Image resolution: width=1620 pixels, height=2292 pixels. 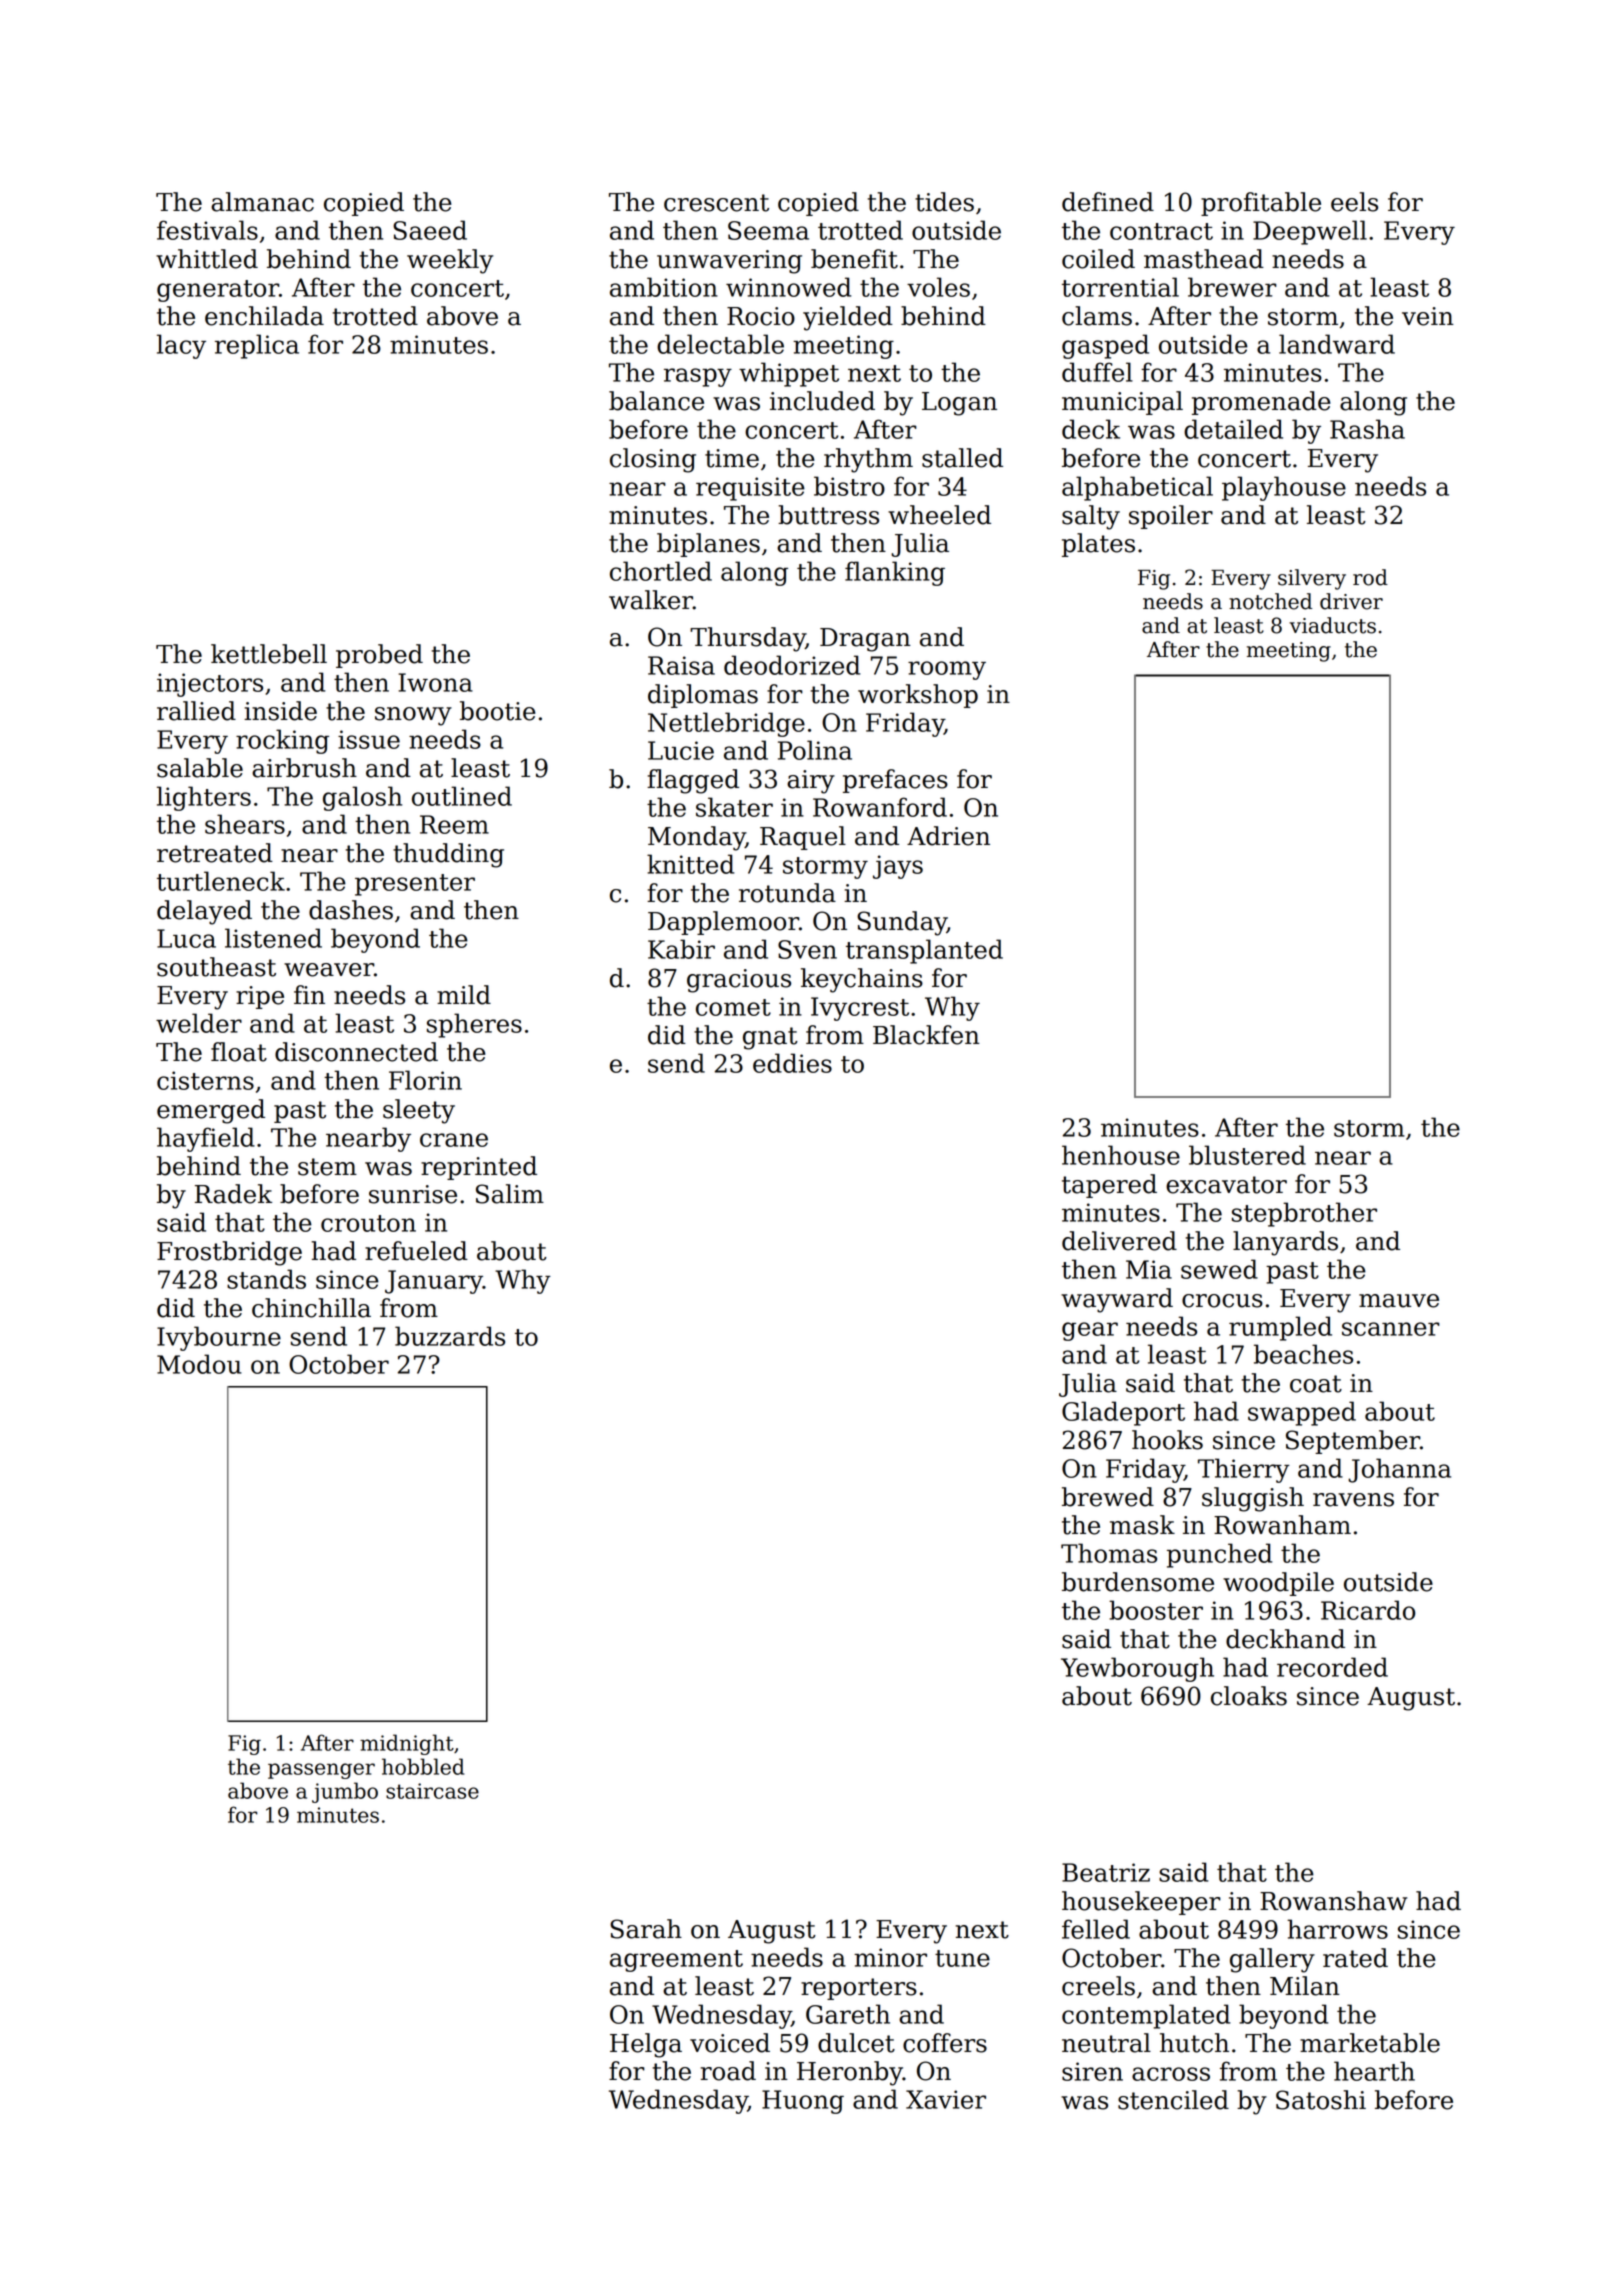 What do you see at coordinates (1321, 2100) in the screenshot?
I see `Satoshi` at bounding box center [1321, 2100].
